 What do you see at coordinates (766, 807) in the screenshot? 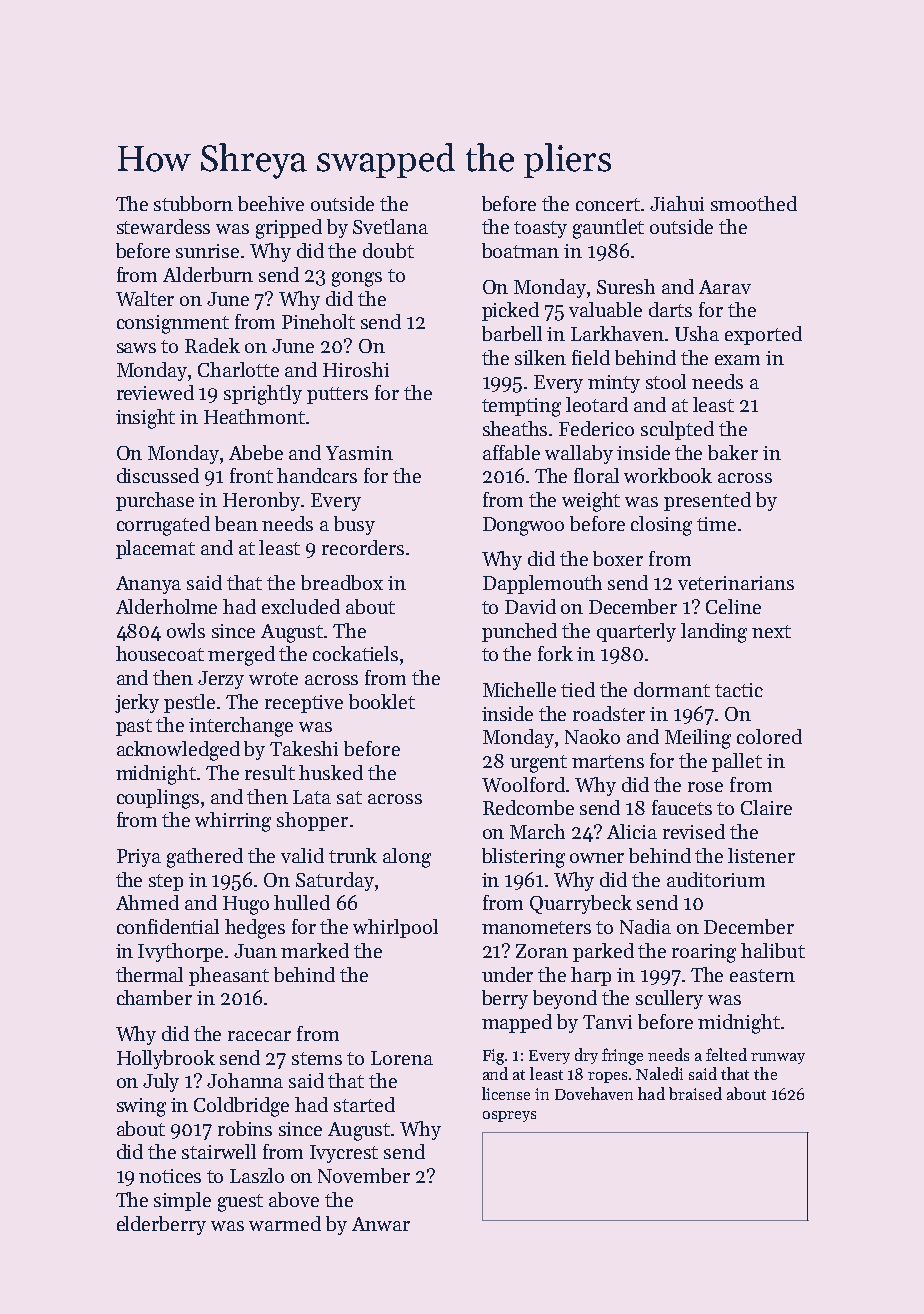
I see `Claire` at bounding box center [766, 807].
